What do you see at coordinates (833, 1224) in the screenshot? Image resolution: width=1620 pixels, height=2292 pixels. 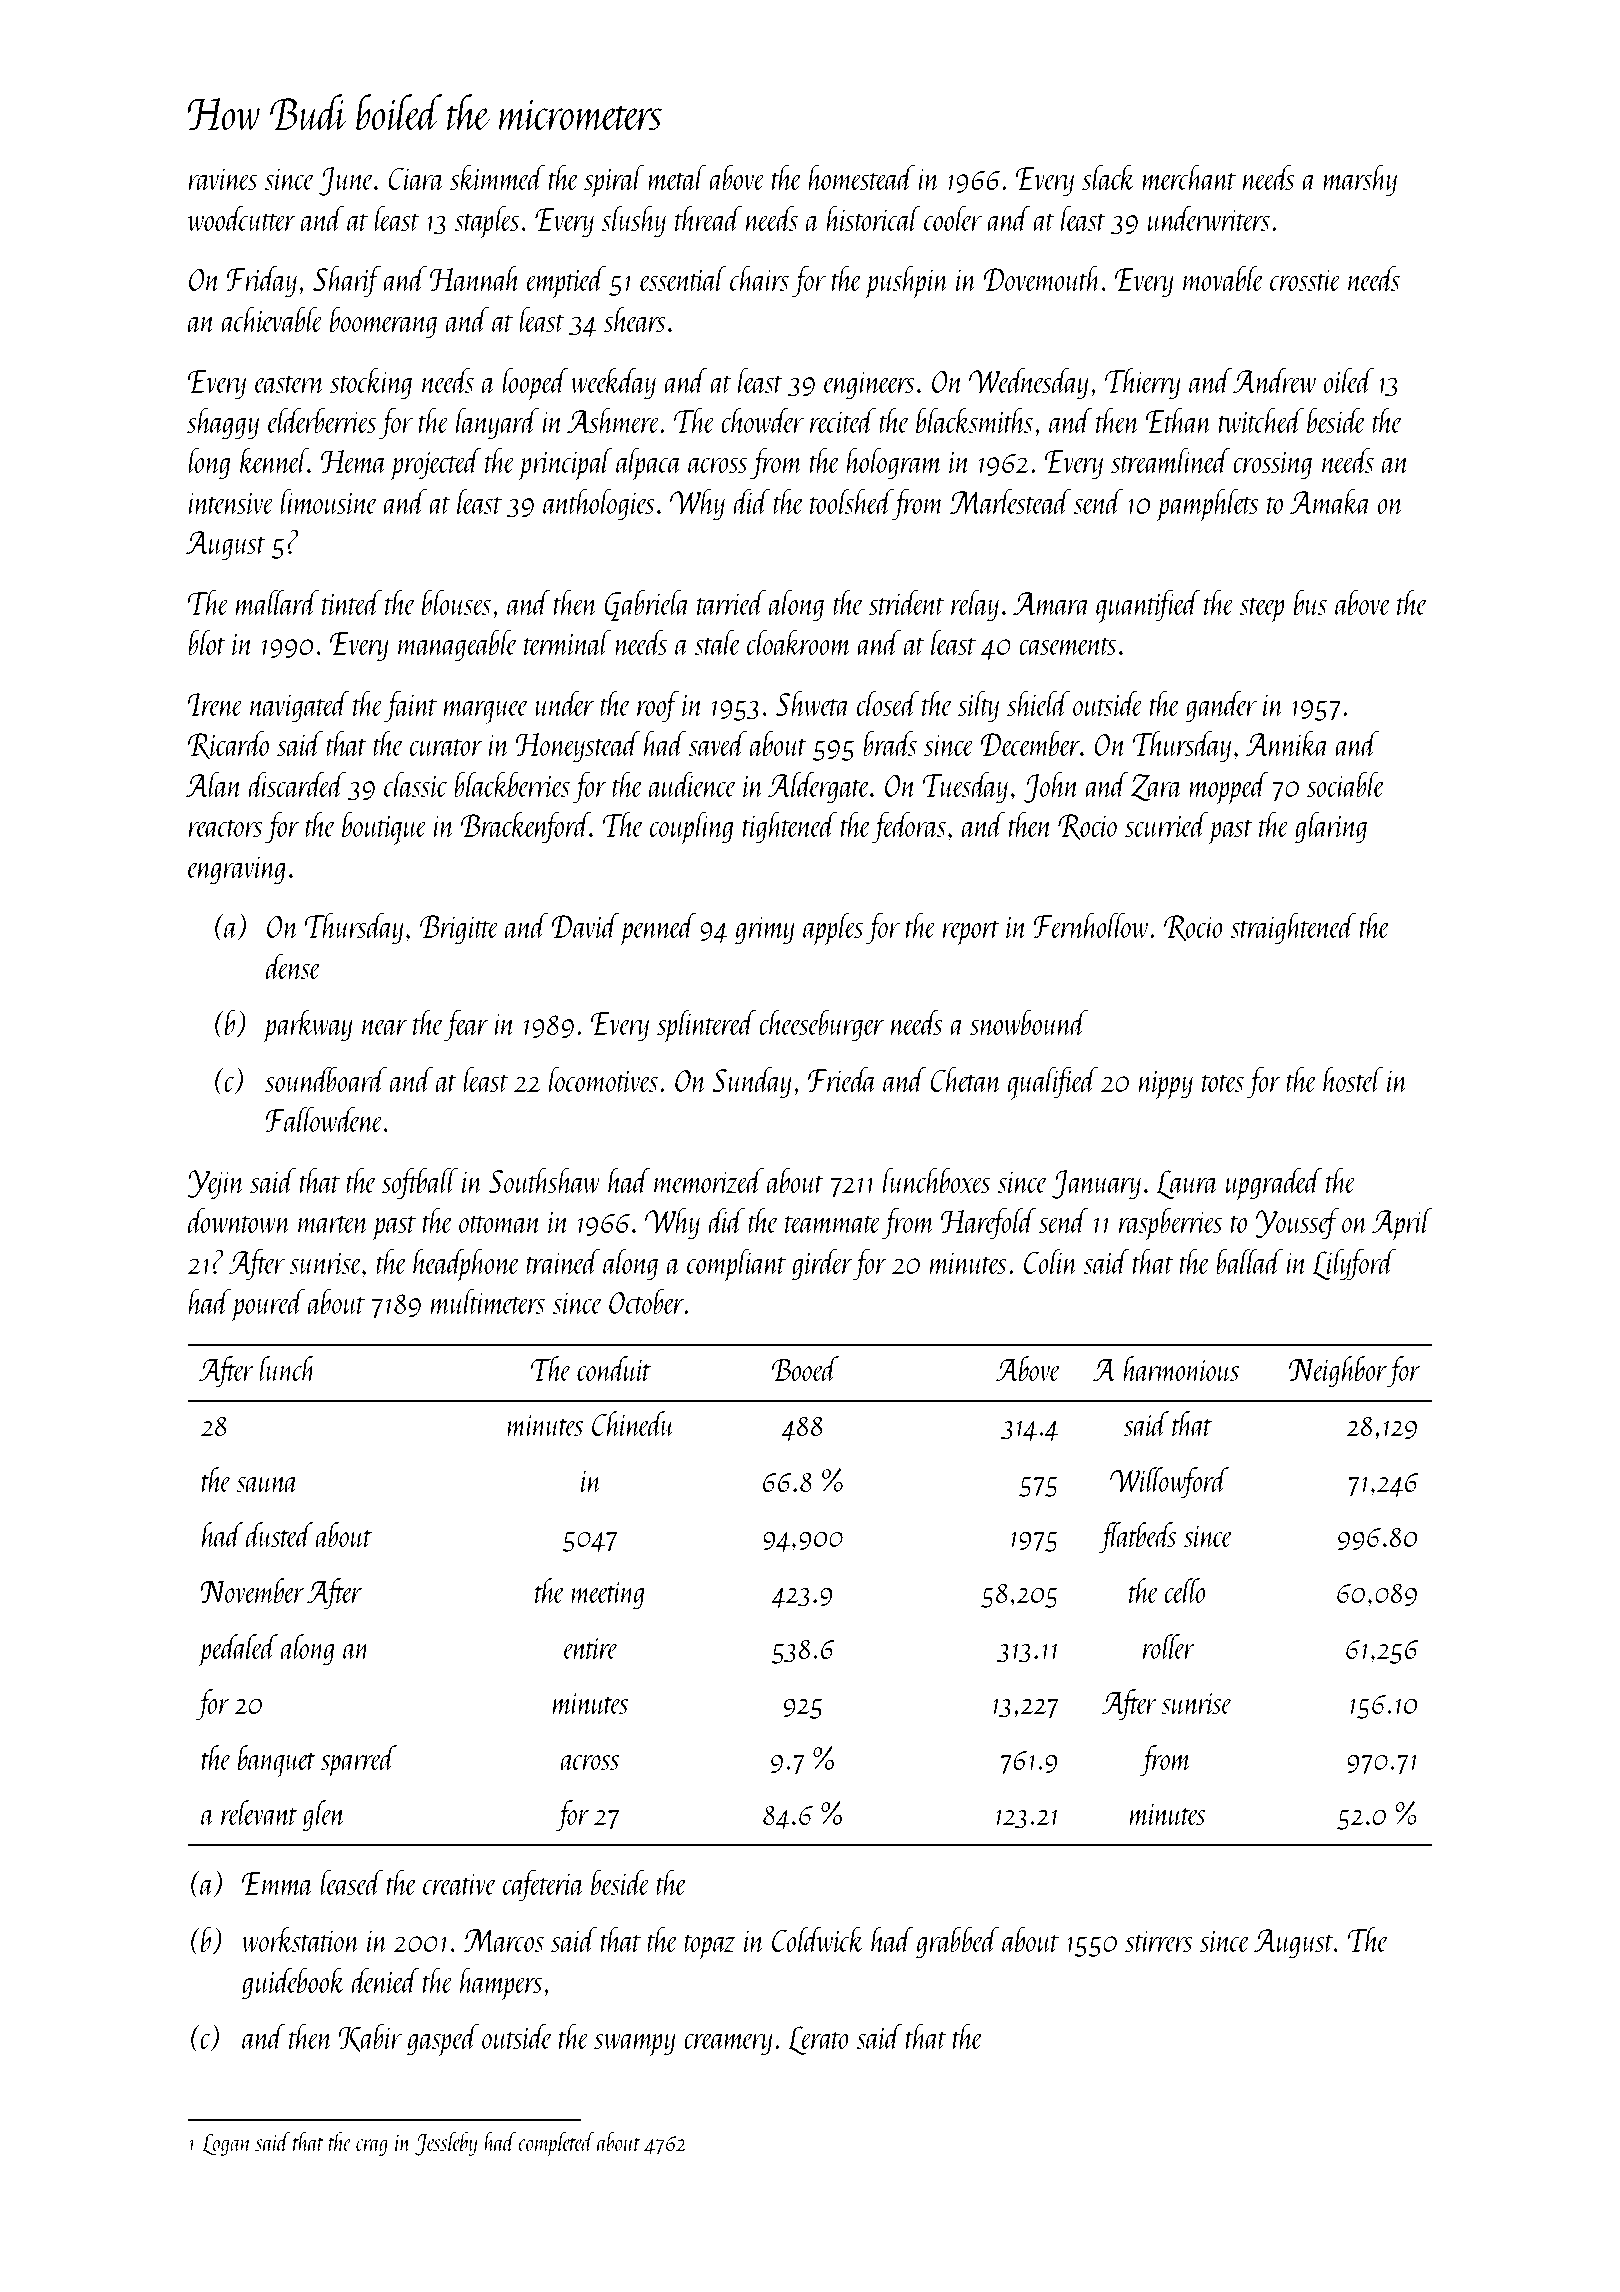 I see `teammate` at bounding box center [833, 1224].
